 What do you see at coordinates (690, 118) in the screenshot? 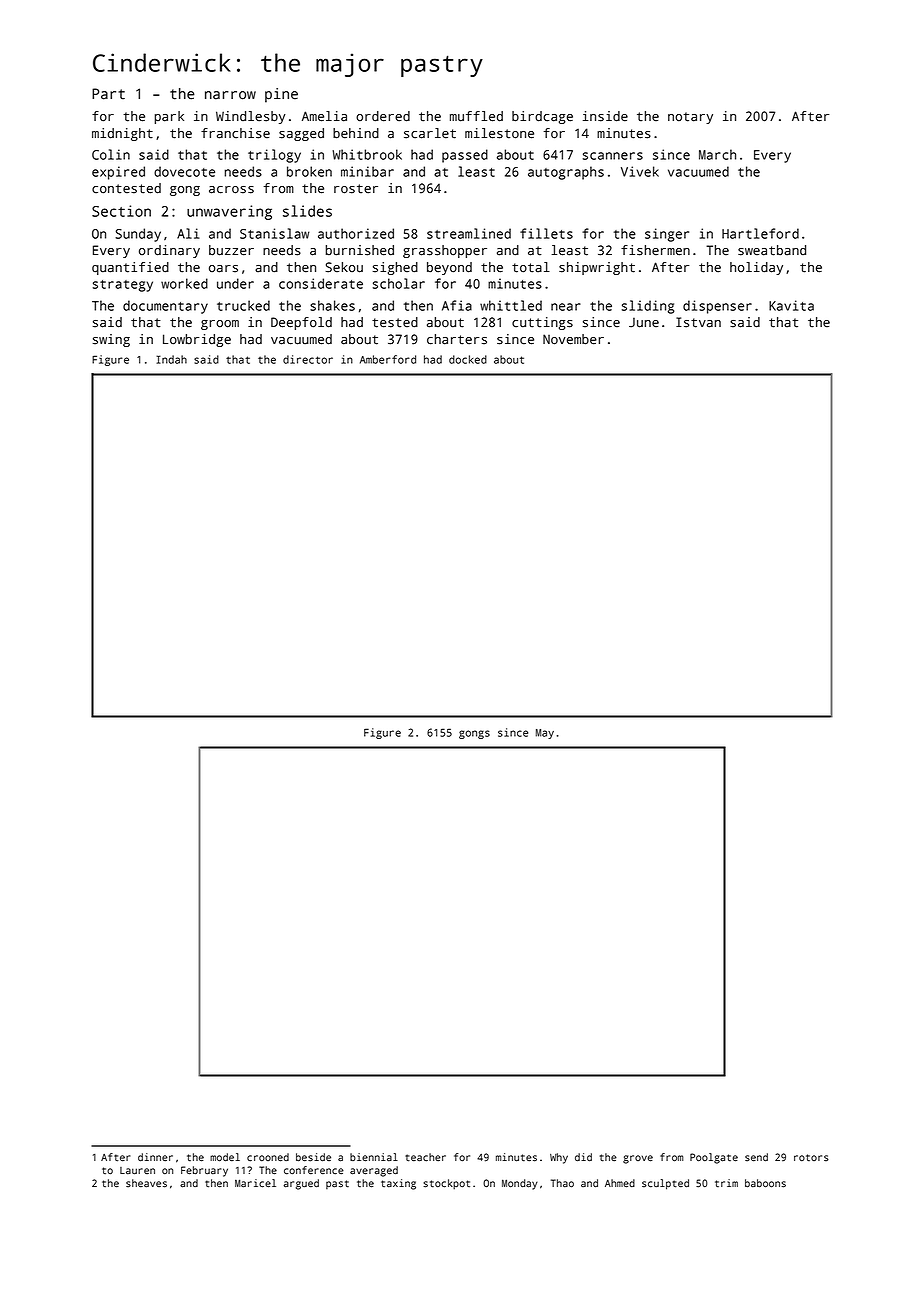
I see `notary` at bounding box center [690, 118].
